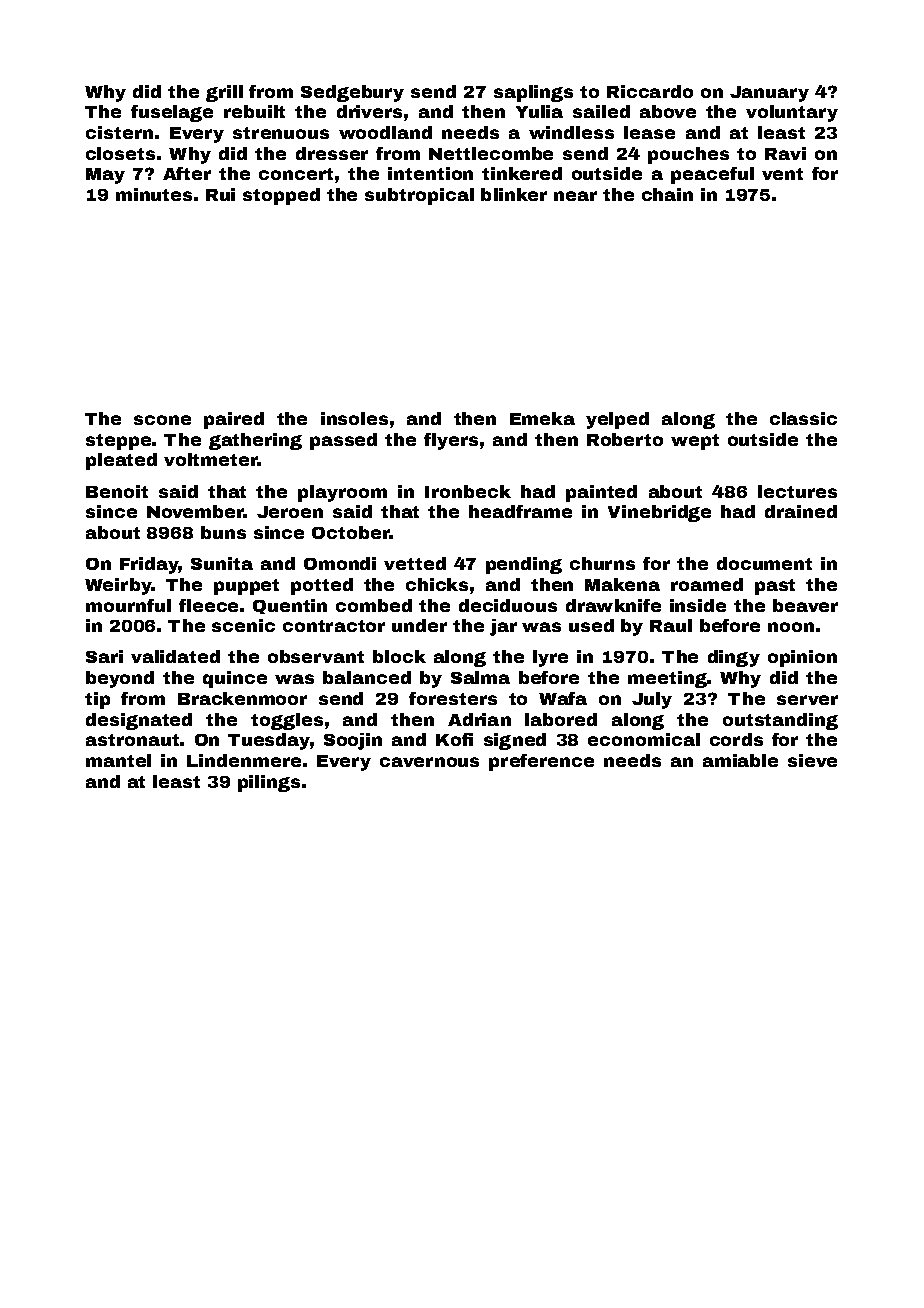  What do you see at coordinates (698, 605) in the screenshot?
I see `inside` at bounding box center [698, 605].
